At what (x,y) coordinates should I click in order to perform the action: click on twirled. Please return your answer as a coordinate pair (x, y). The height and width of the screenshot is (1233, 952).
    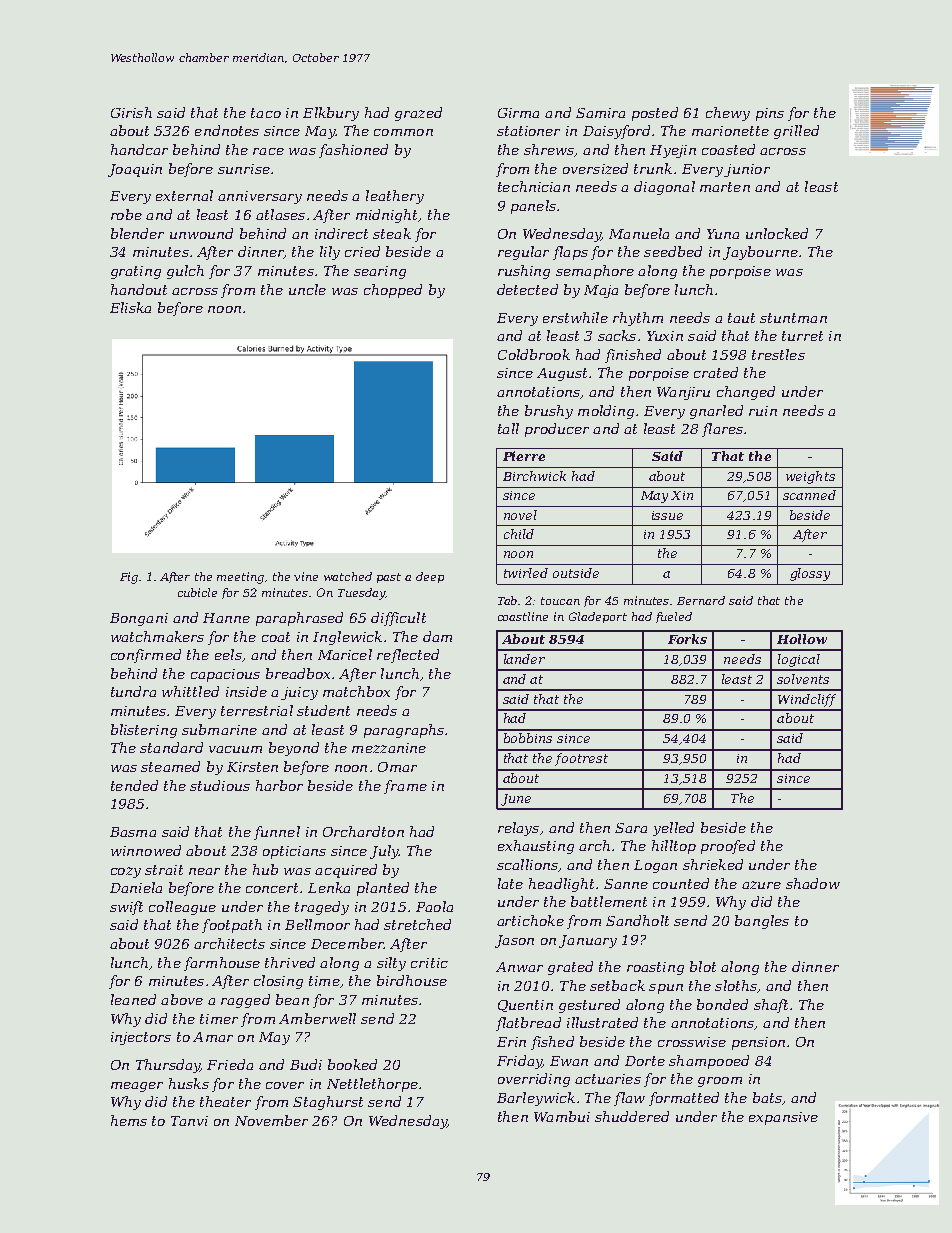
    Looking at the image, I should click on (526, 573).
